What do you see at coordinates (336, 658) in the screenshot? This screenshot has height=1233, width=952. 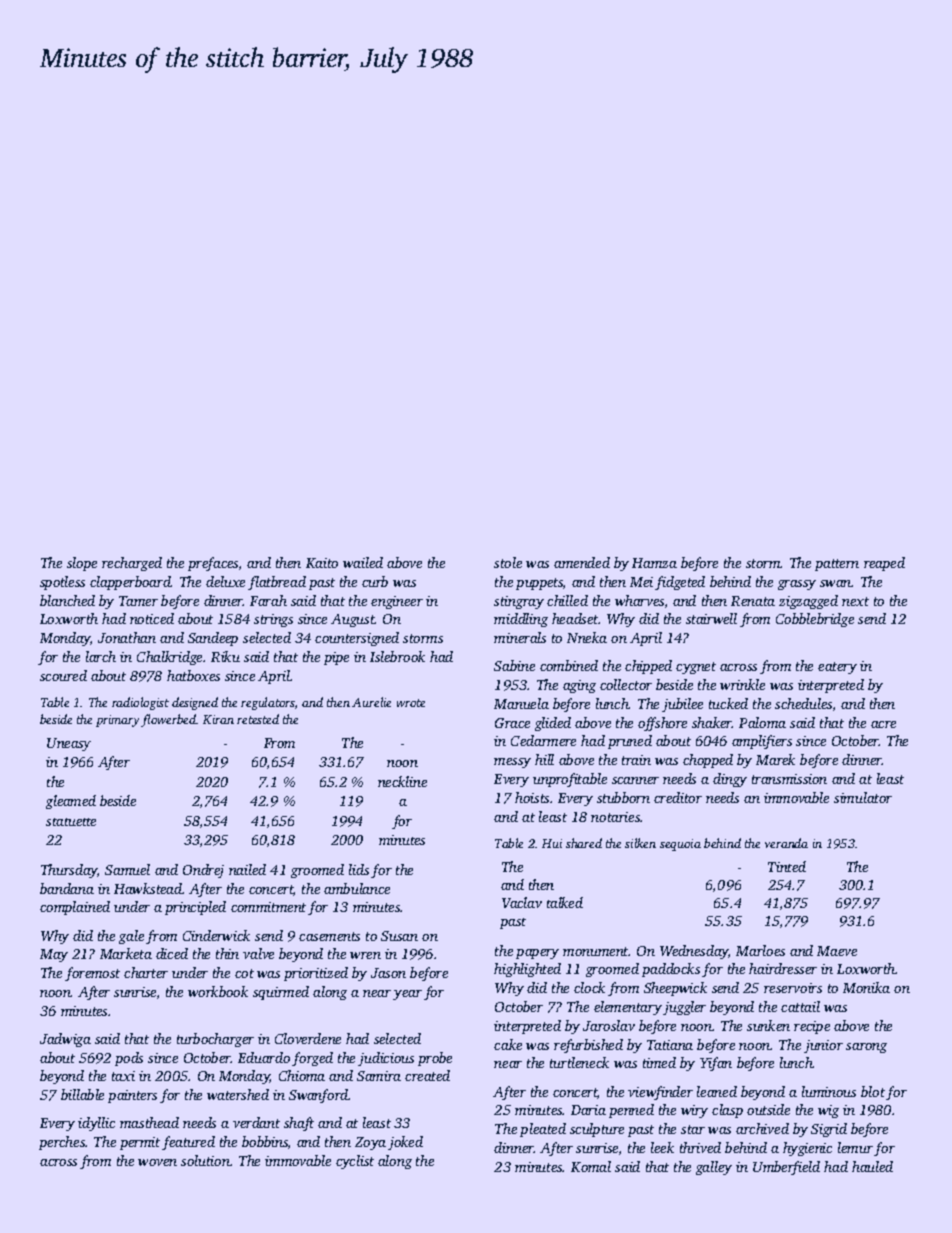 I see `pipe` at bounding box center [336, 658].
